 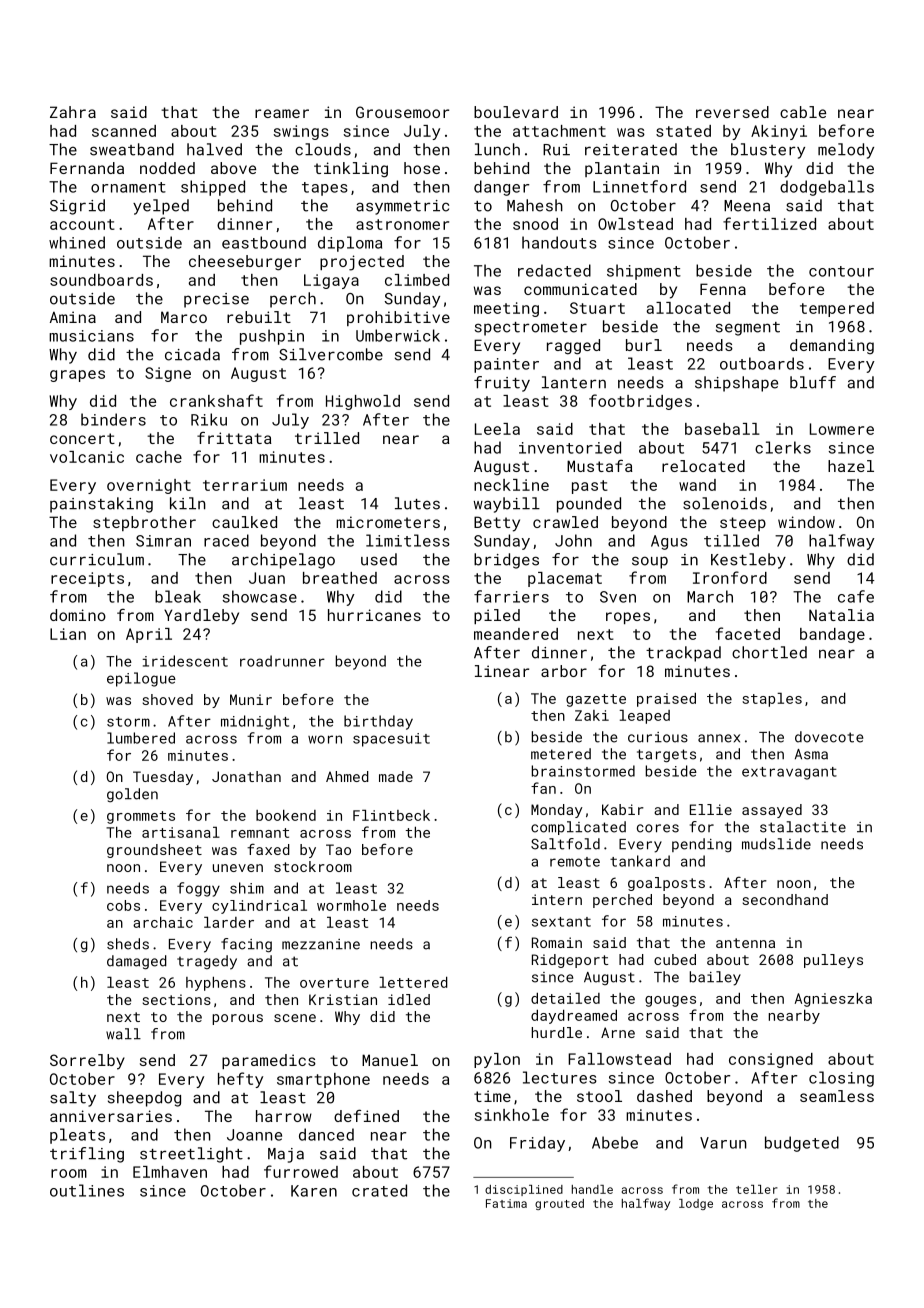 I want to click on furrowed, so click(x=301, y=1171).
